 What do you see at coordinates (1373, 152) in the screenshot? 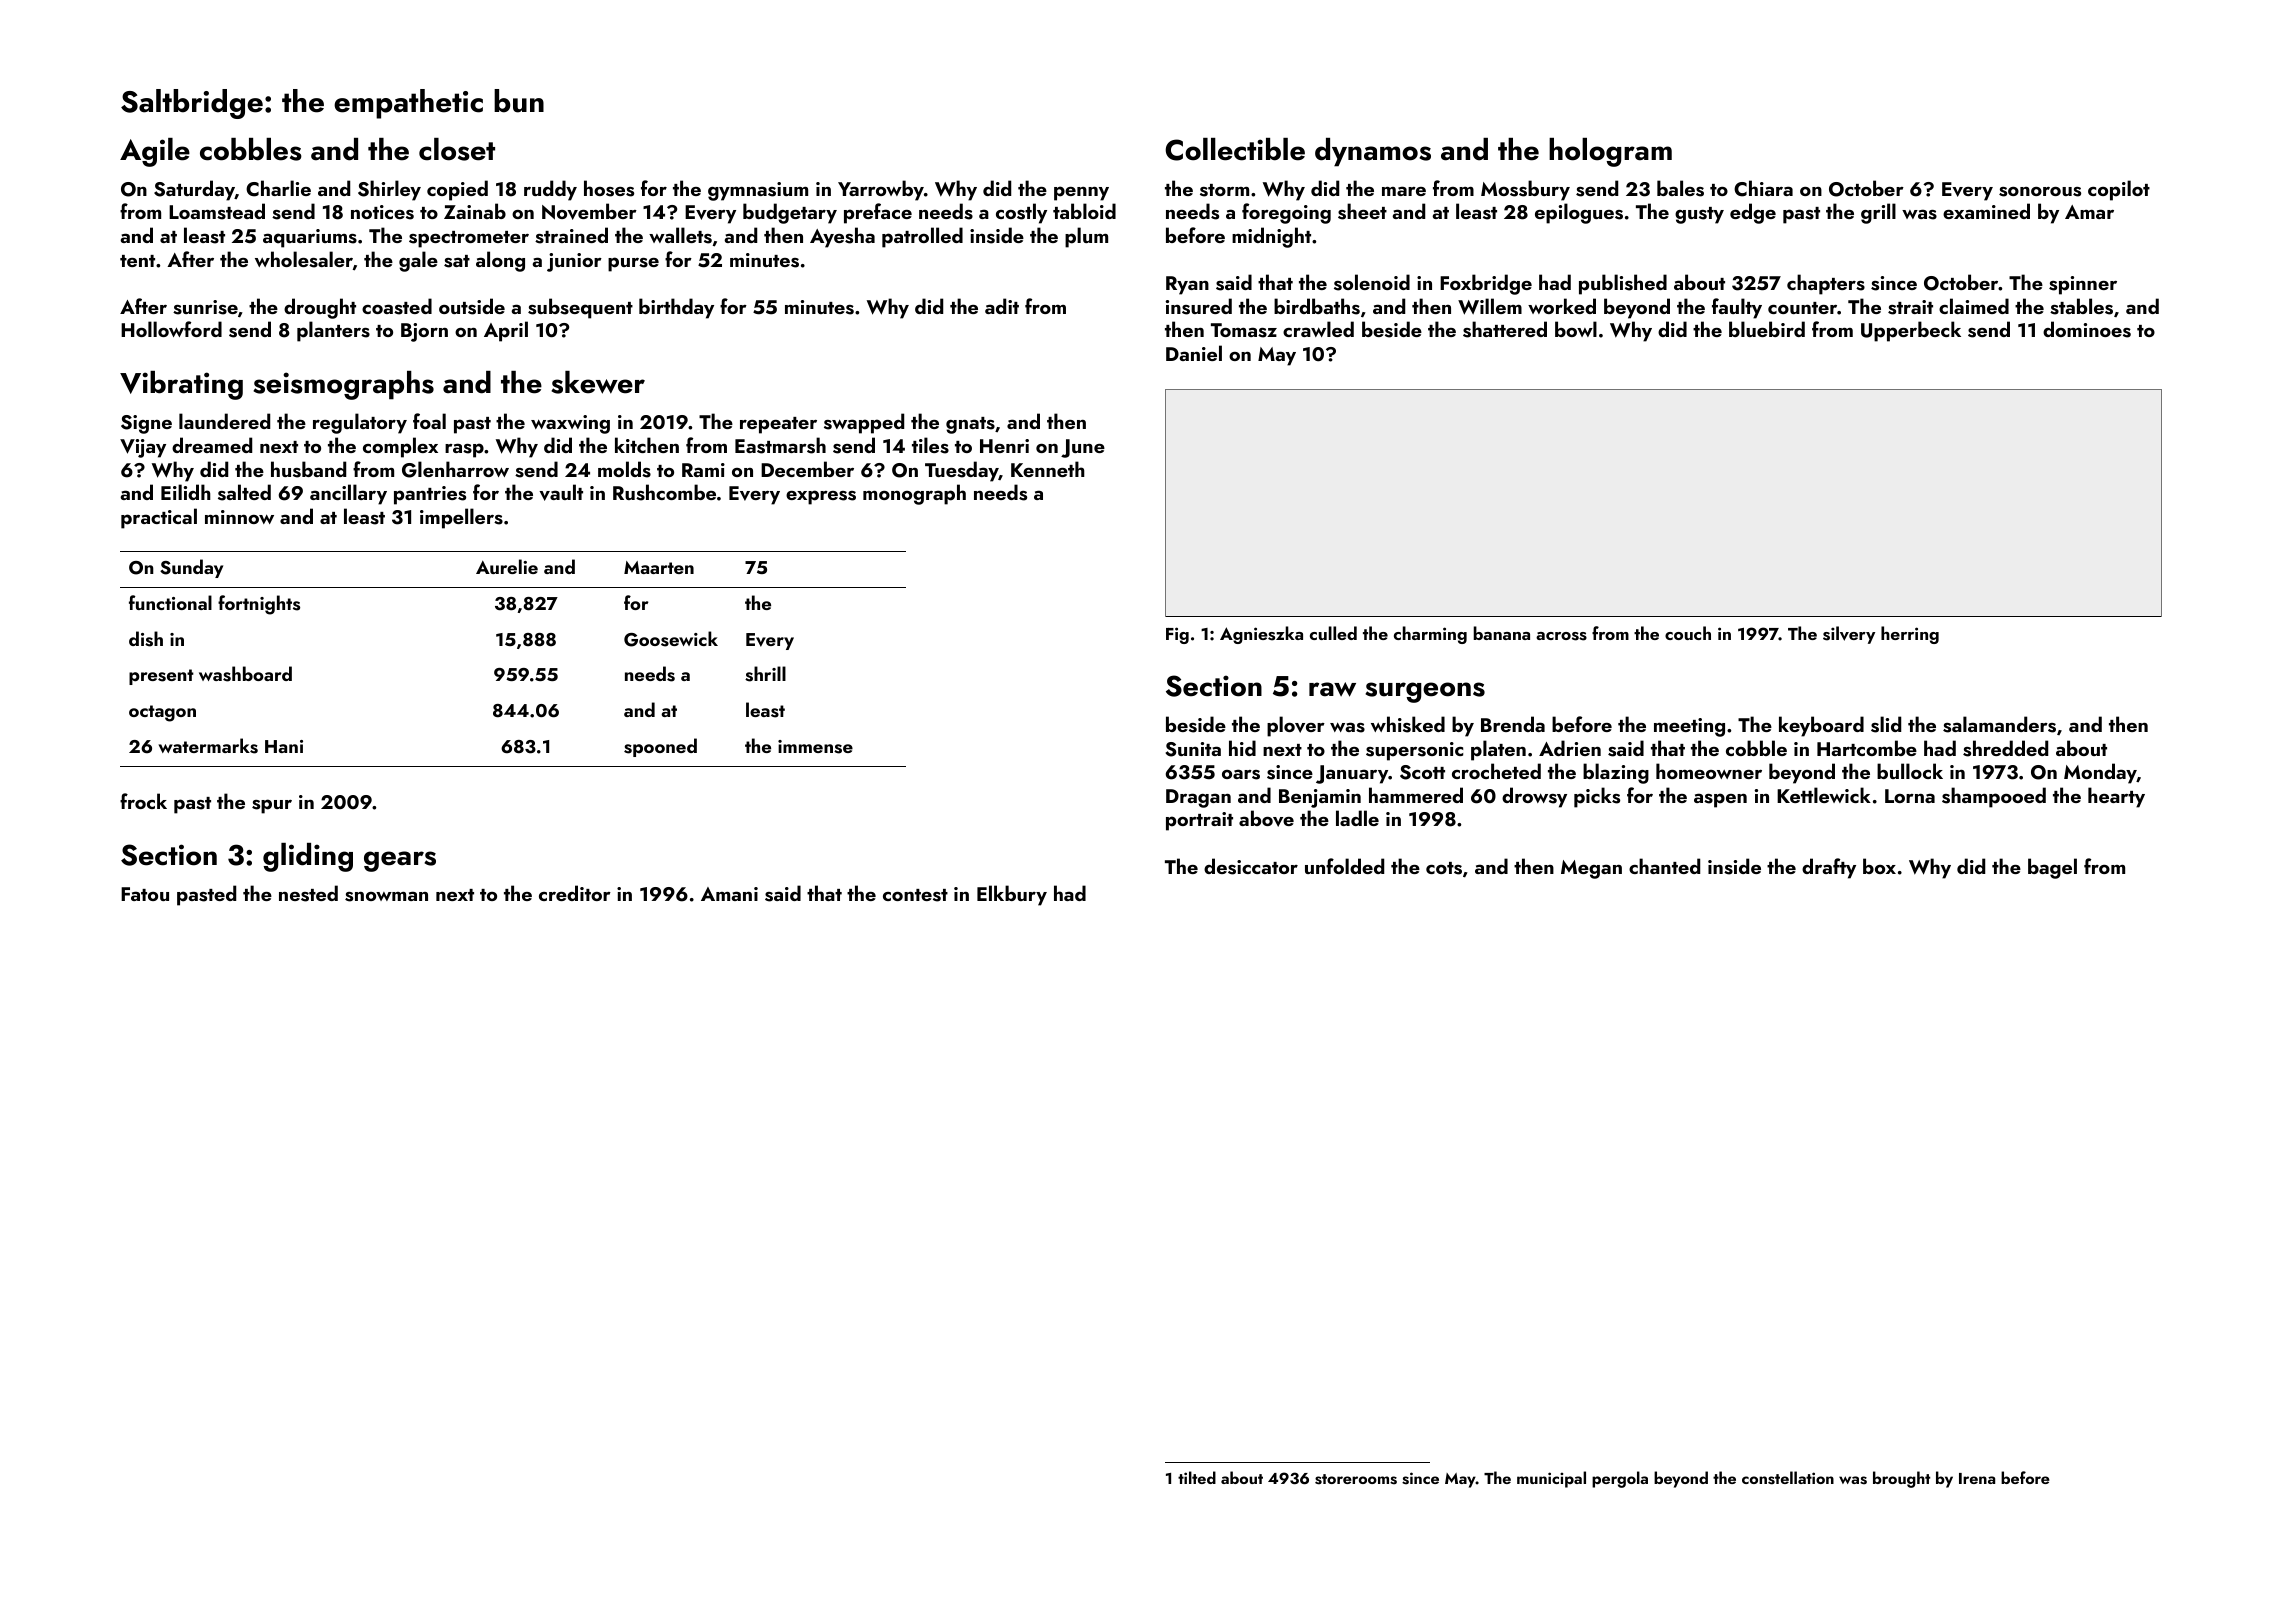
I see `dynamos` at bounding box center [1373, 152].
